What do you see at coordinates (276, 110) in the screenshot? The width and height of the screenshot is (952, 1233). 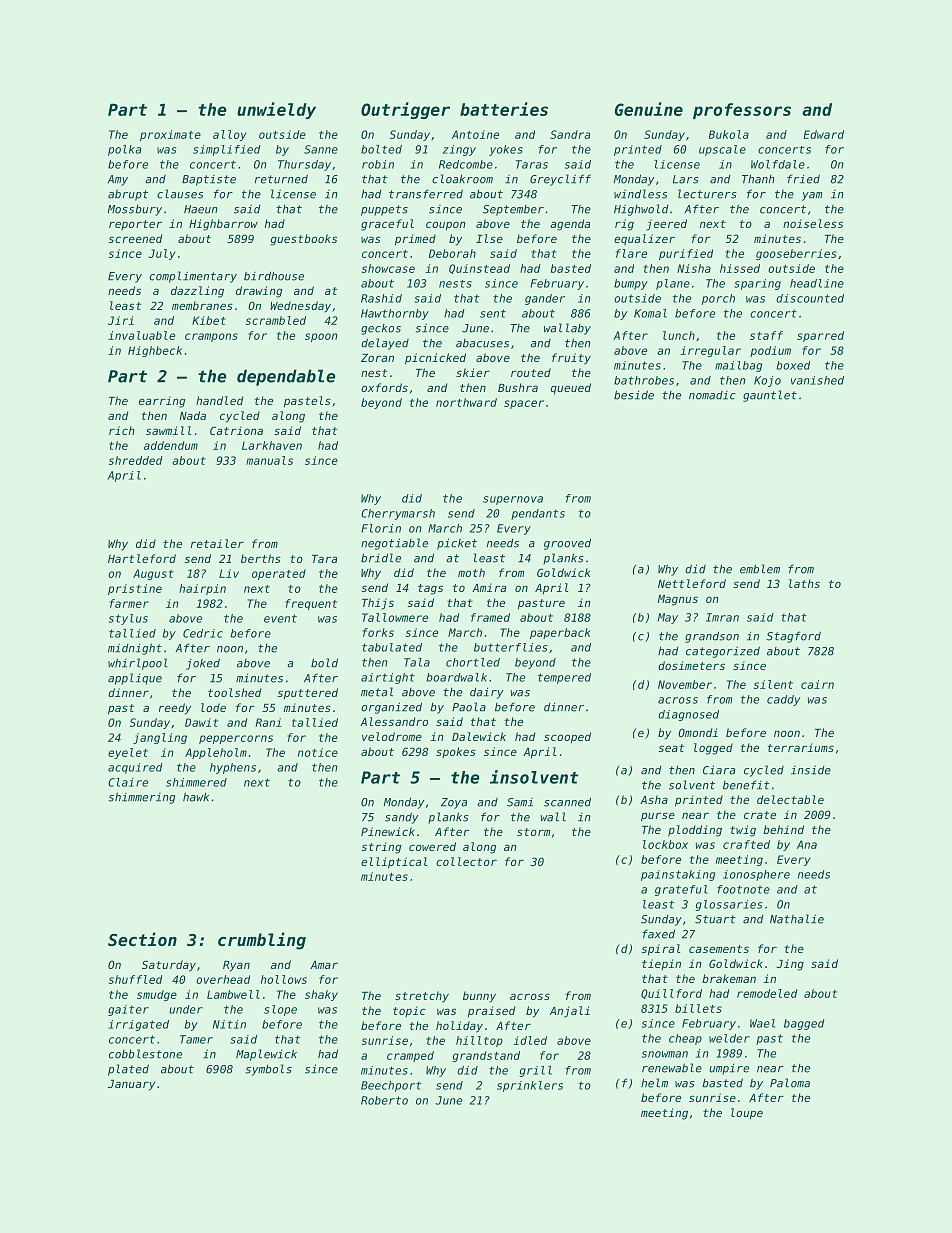 I see `unwieldy` at bounding box center [276, 110].
